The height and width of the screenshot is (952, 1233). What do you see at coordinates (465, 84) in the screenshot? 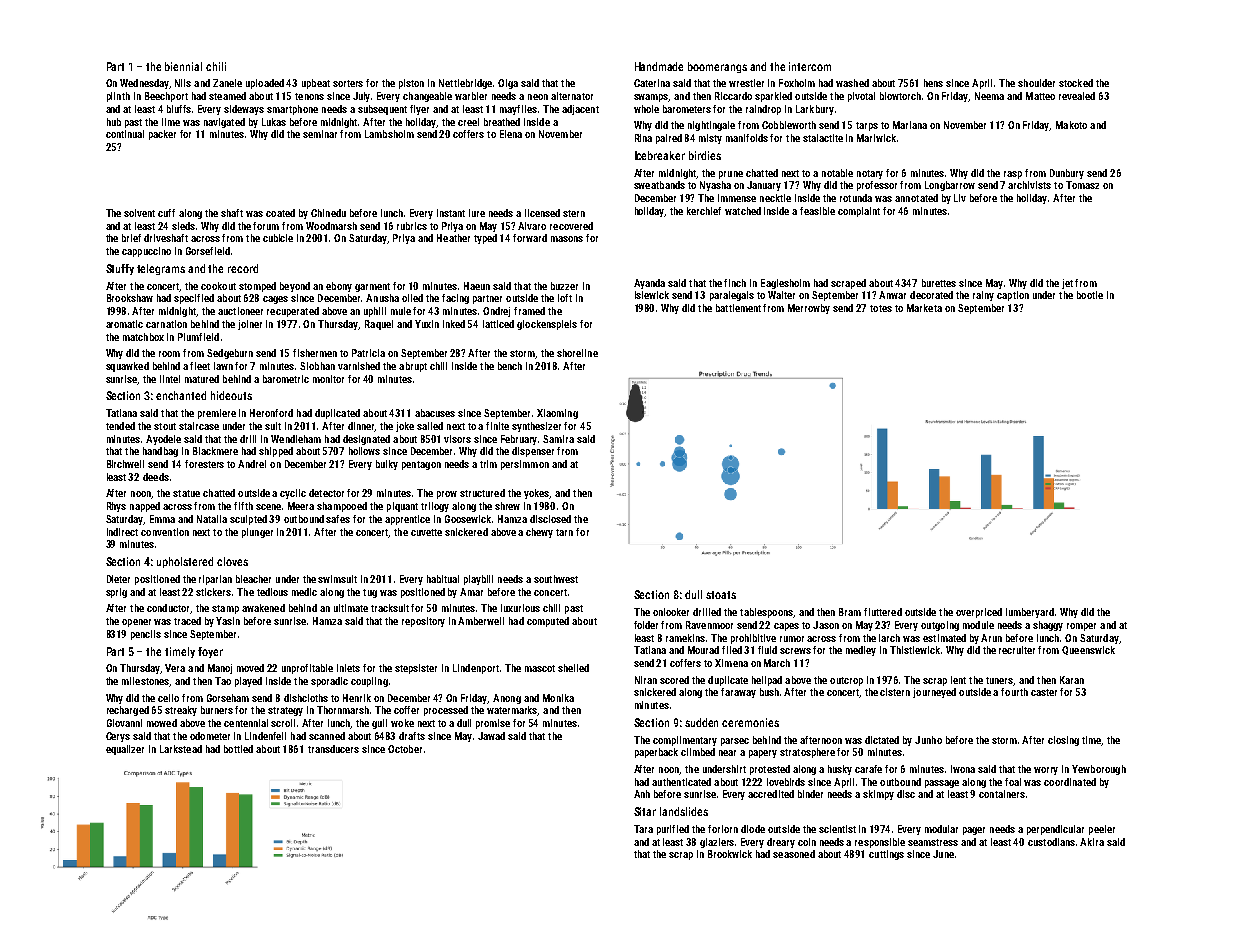
I see `Nettlebridge` at bounding box center [465, 84].
